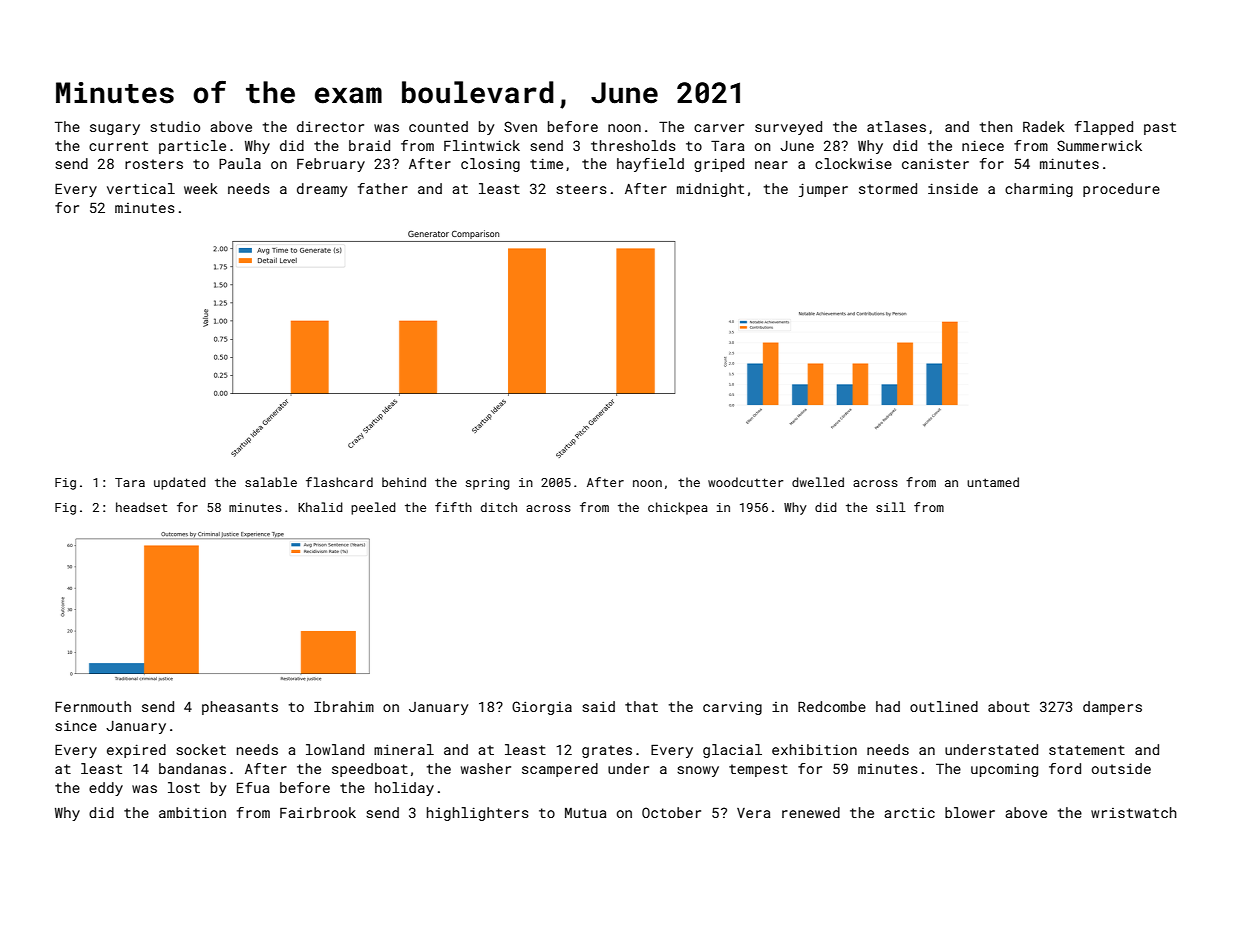  What do you see at coordinates (814, 749) in the document?
I see `exhibition` at bounding box center [814, 749].
